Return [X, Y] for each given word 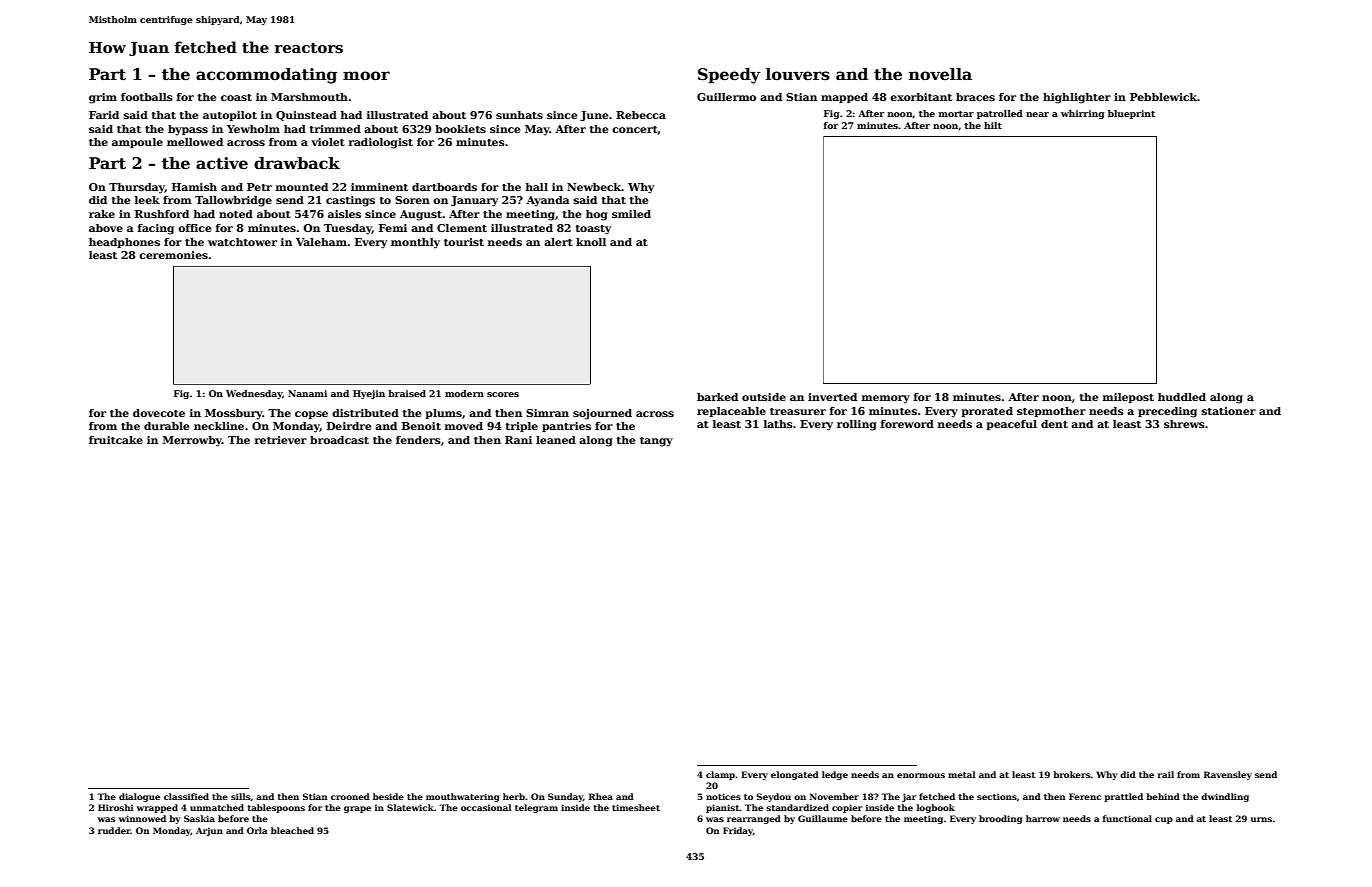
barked [717, 397]
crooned [350, 796]
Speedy [729, 76]
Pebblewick [1164, 97]
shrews [1184, 424]
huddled [1182, 397]
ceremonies [173, 255]
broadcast [339, 440]
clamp [720, 775]
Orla [257, 830]
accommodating [266, 76]
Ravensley [1228, 775]
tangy [656, 442]
